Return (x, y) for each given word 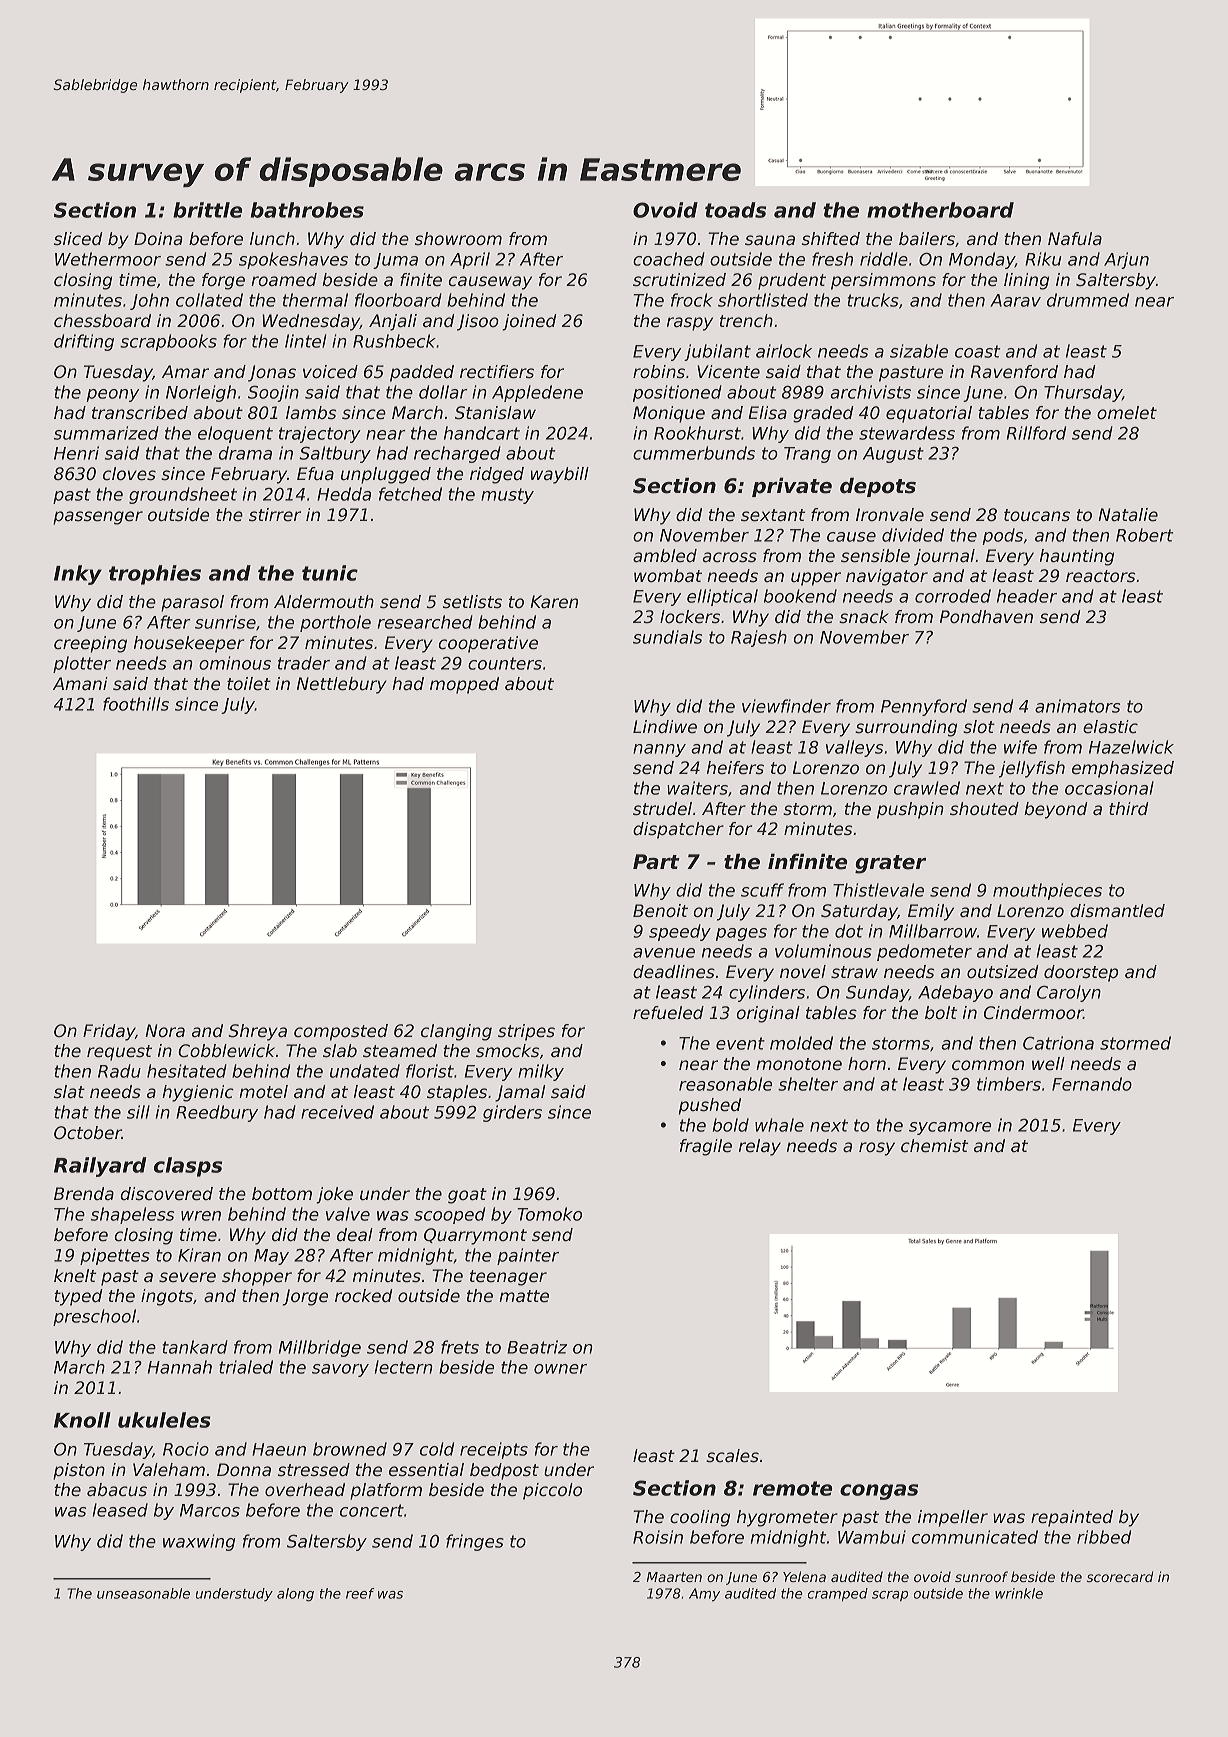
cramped (838, 1595)
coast (978, 351)
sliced (78, 239)
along (295, 1595)
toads (735, 210)
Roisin (658, 1537)
